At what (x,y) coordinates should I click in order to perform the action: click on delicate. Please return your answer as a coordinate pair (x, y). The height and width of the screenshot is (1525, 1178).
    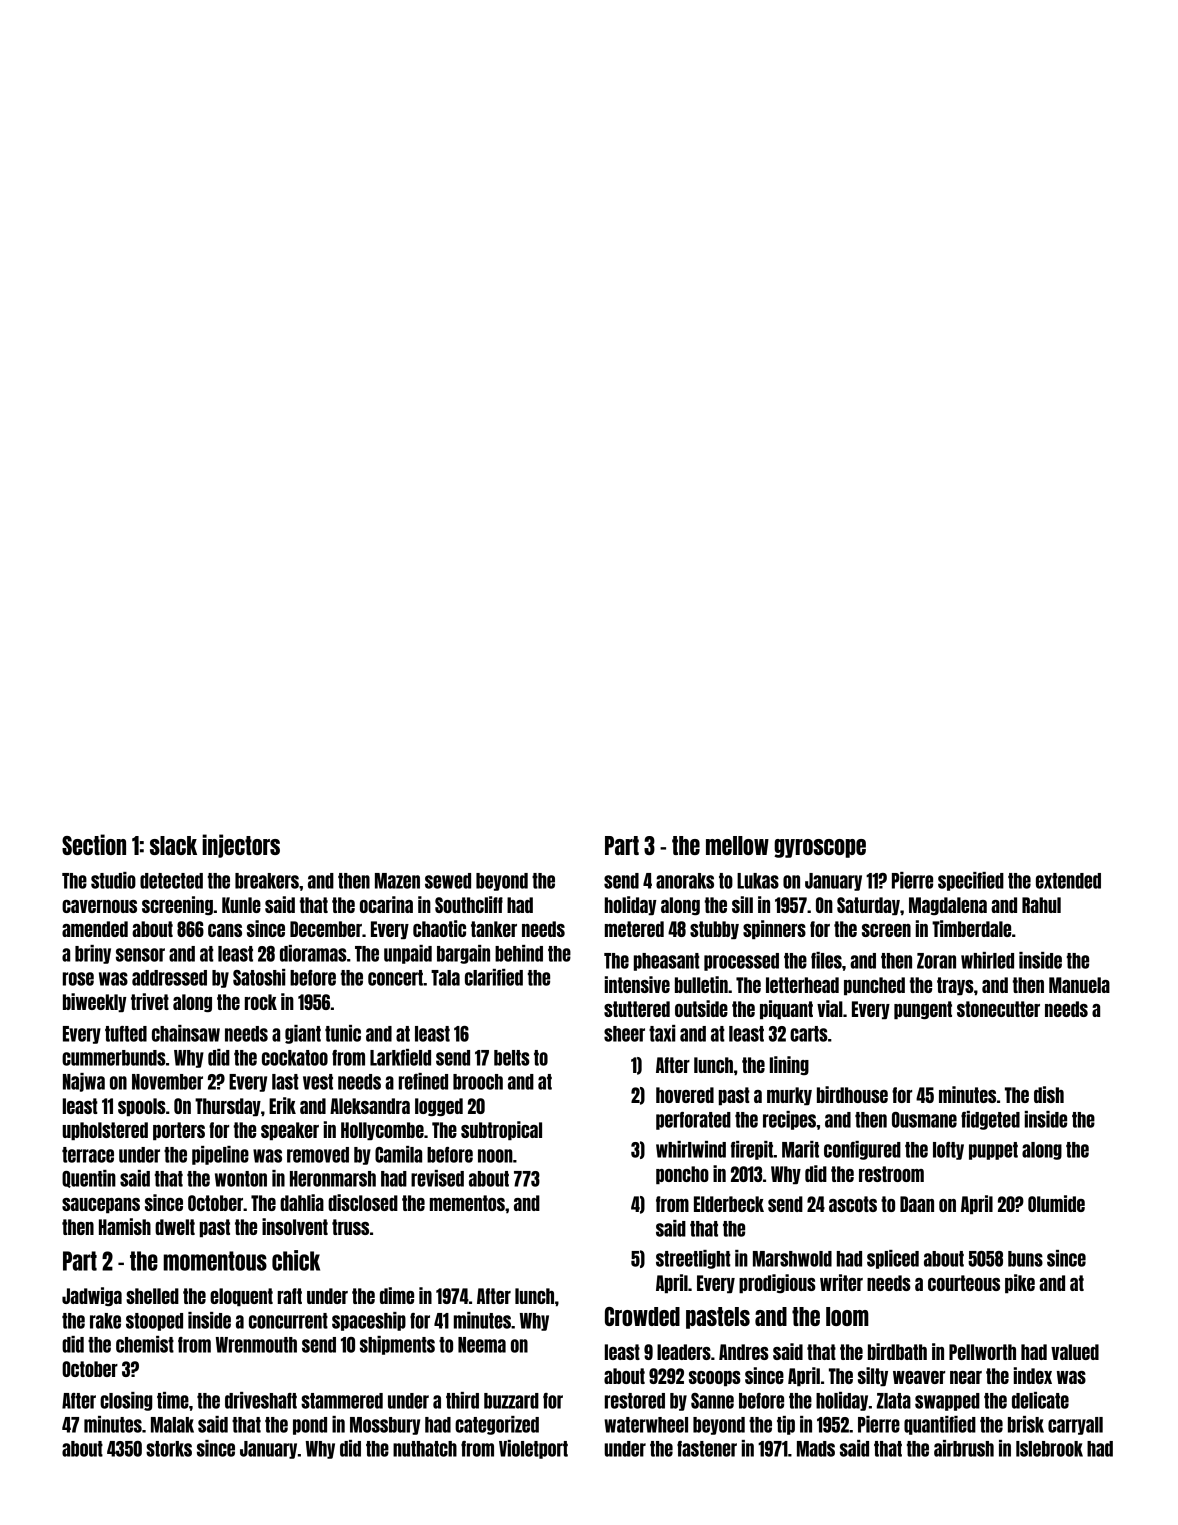
    Looking at the image, I should click on (1040, 1400).
